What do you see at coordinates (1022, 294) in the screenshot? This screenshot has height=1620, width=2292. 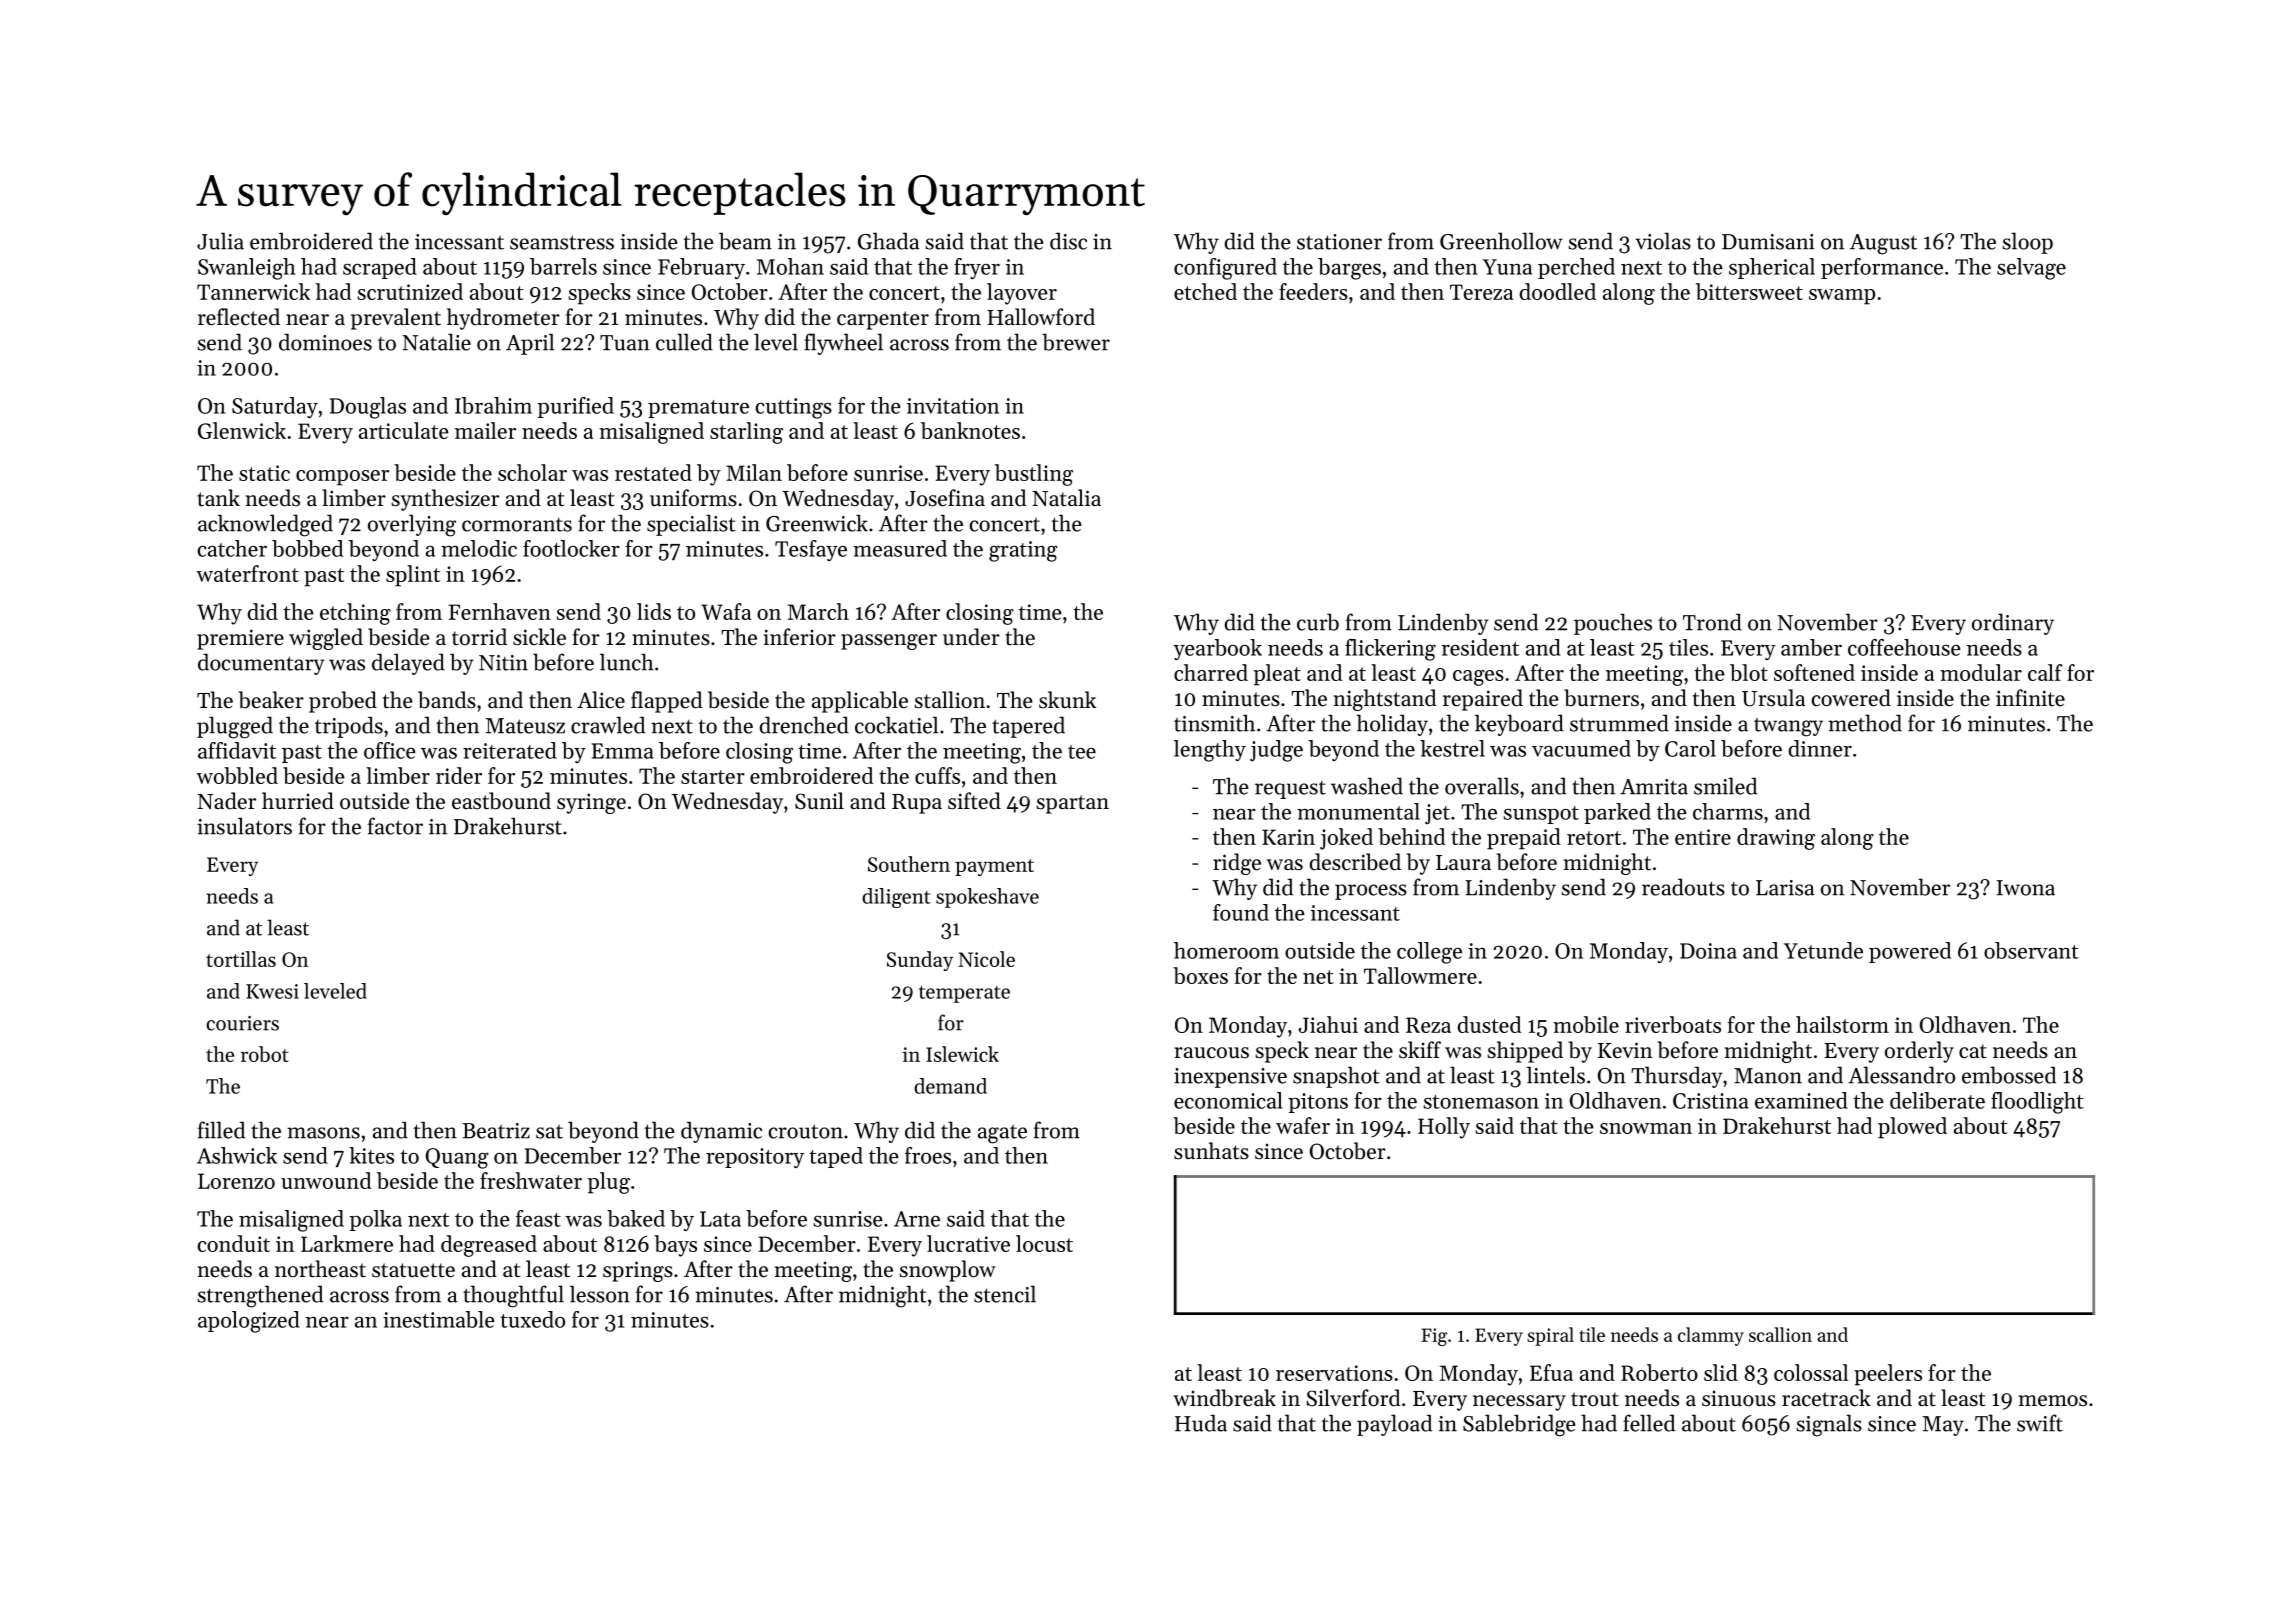 I see `layover` at bounding box center [1022, 294].
